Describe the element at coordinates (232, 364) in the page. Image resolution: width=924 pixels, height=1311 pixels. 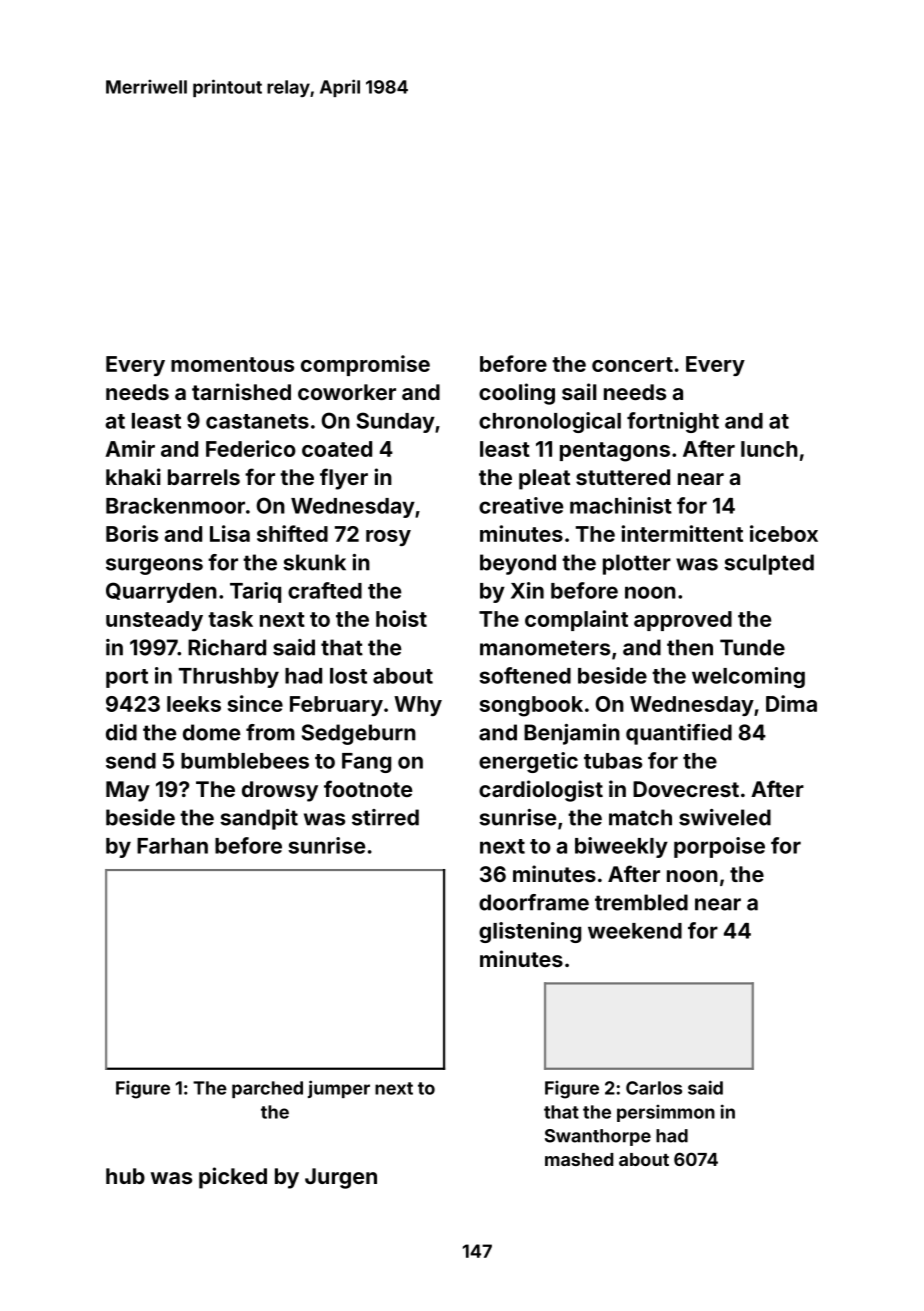
I see `momentous` at that location.
